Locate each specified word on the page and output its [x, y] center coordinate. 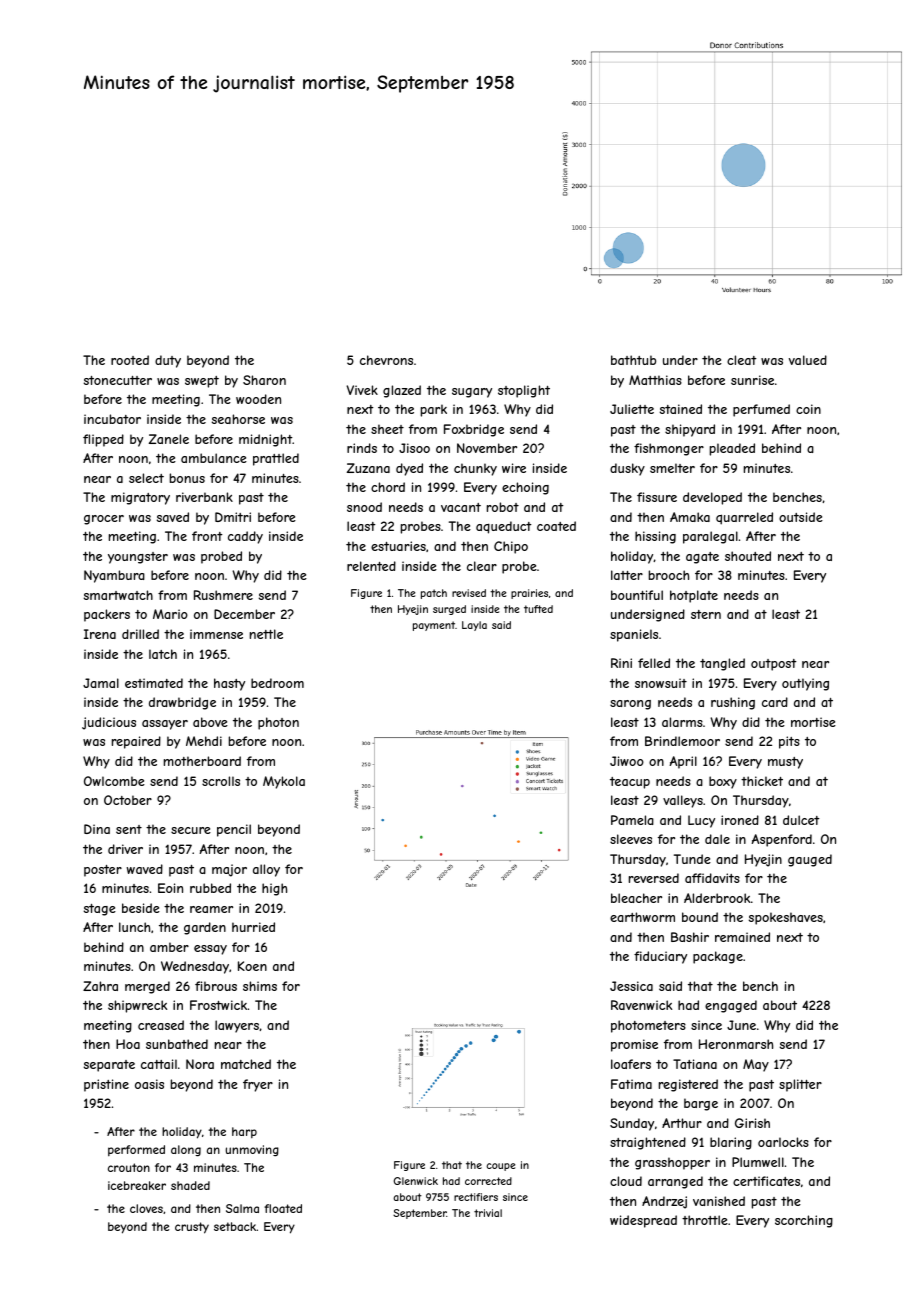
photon [278, 723]
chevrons [386, 360]
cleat [741, 360]
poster [103, 871]
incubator [112, 419]
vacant [461, 507]
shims [260, 986]
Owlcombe [114, 781]
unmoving [252, 1151]
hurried [253, 927]
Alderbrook [717, 898]
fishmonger [669, 449]
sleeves [631, 839]
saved [173, 517]
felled [654, 663]
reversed [654, 878]
